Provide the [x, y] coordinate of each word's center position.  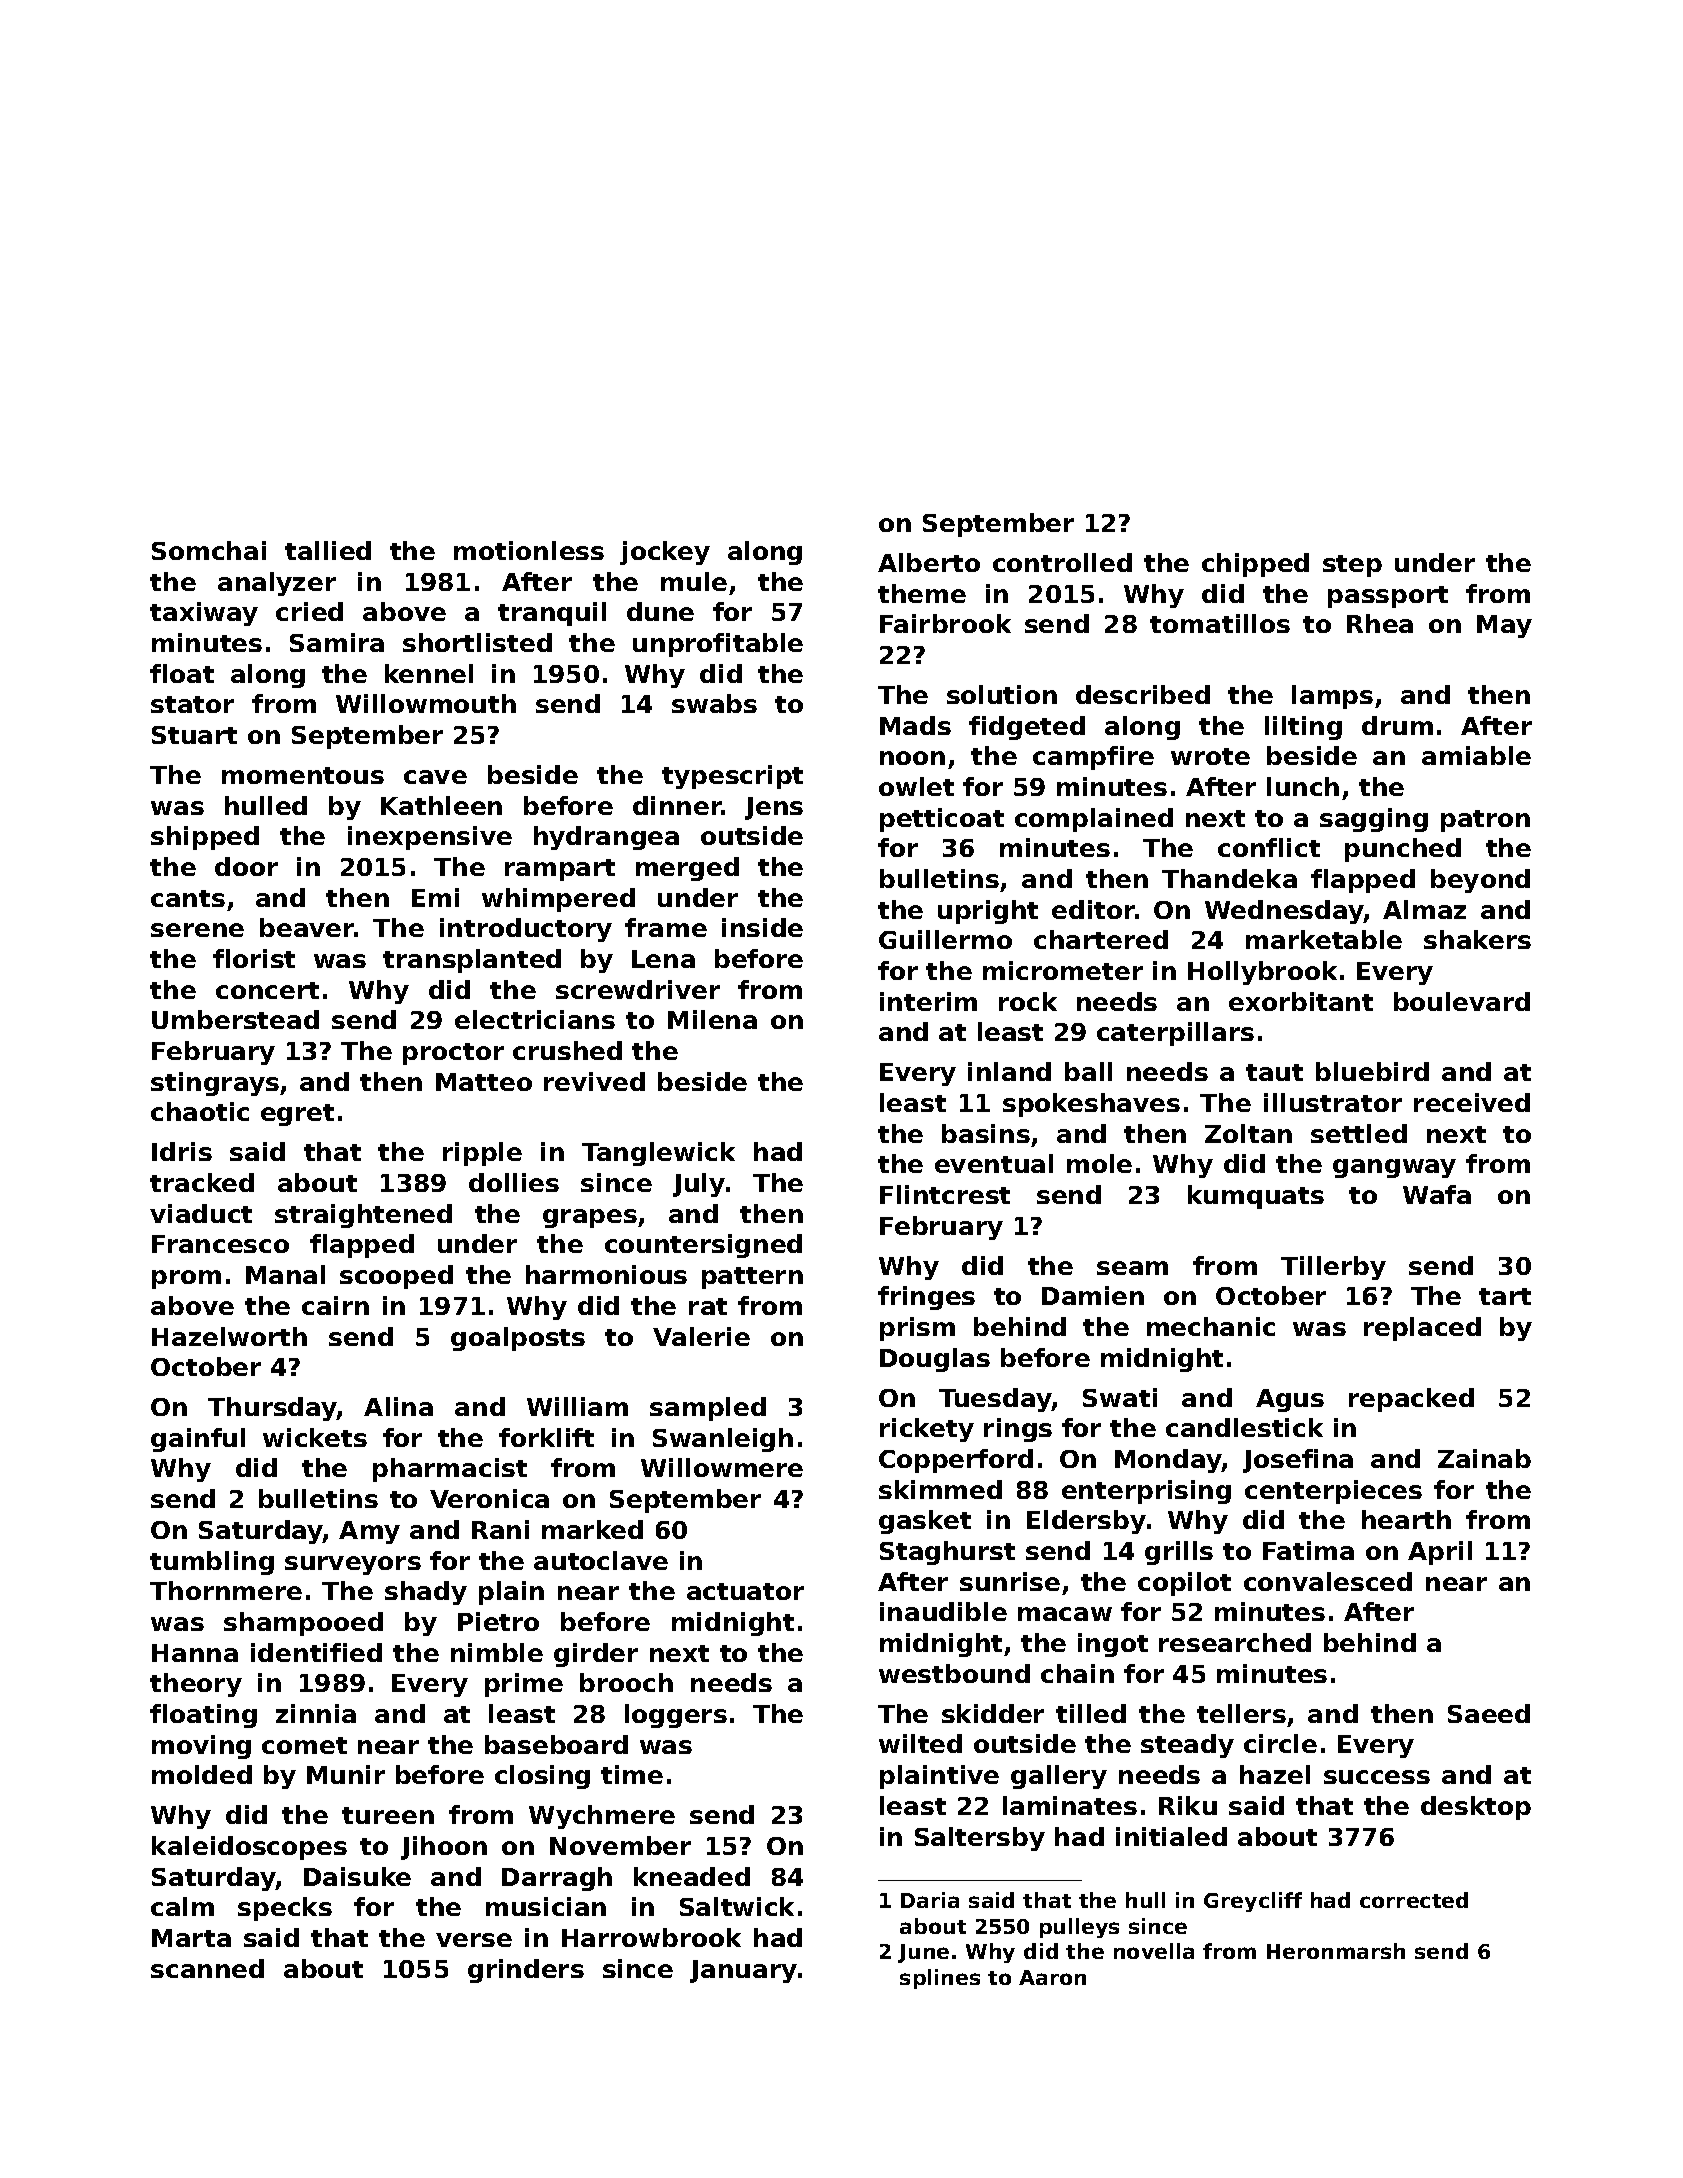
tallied [328, 550]
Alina [398, 1406]
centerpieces [1333, 1492]
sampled [708, 1409]
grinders [526, 1971]
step [1352, 566]
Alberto [929, 562]
